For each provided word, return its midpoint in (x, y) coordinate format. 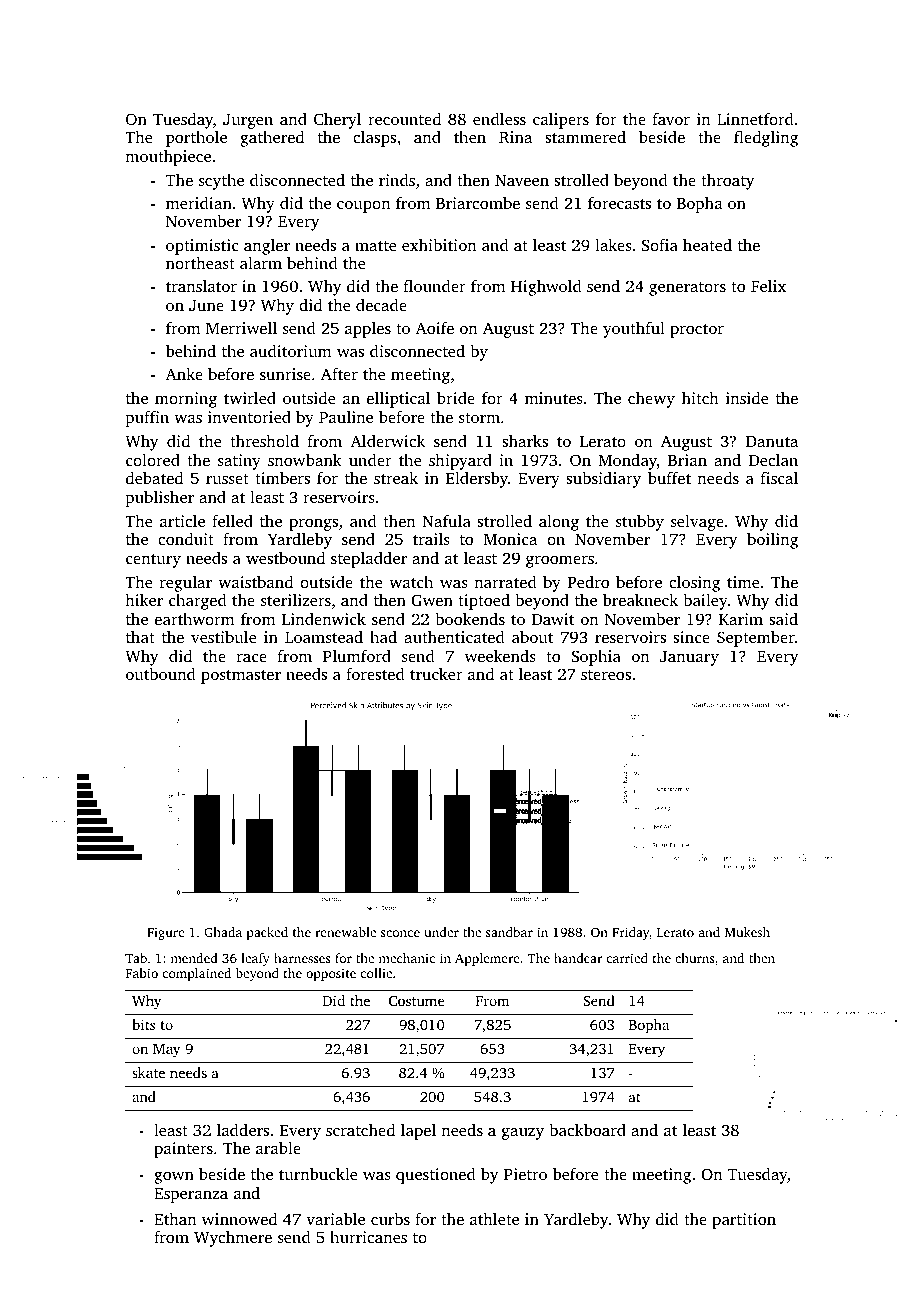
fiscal (779, 477)
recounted (404, 118)
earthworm (194, 618)
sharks (525, 440)
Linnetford (755, 118)
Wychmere (233, 1239)
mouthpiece (168, 158)
